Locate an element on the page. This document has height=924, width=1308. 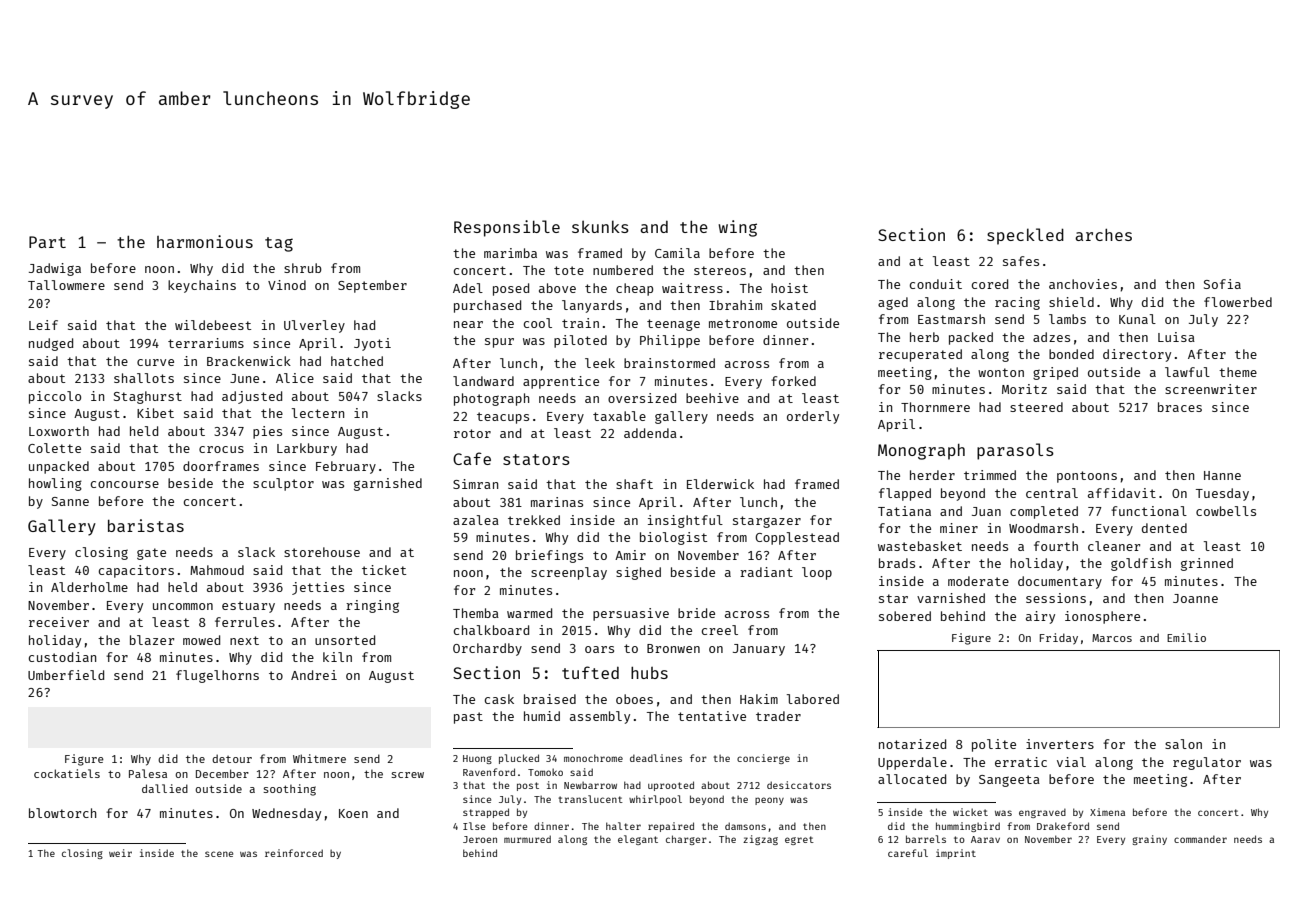
screenwriter is located at coordinates (1211, 389).
